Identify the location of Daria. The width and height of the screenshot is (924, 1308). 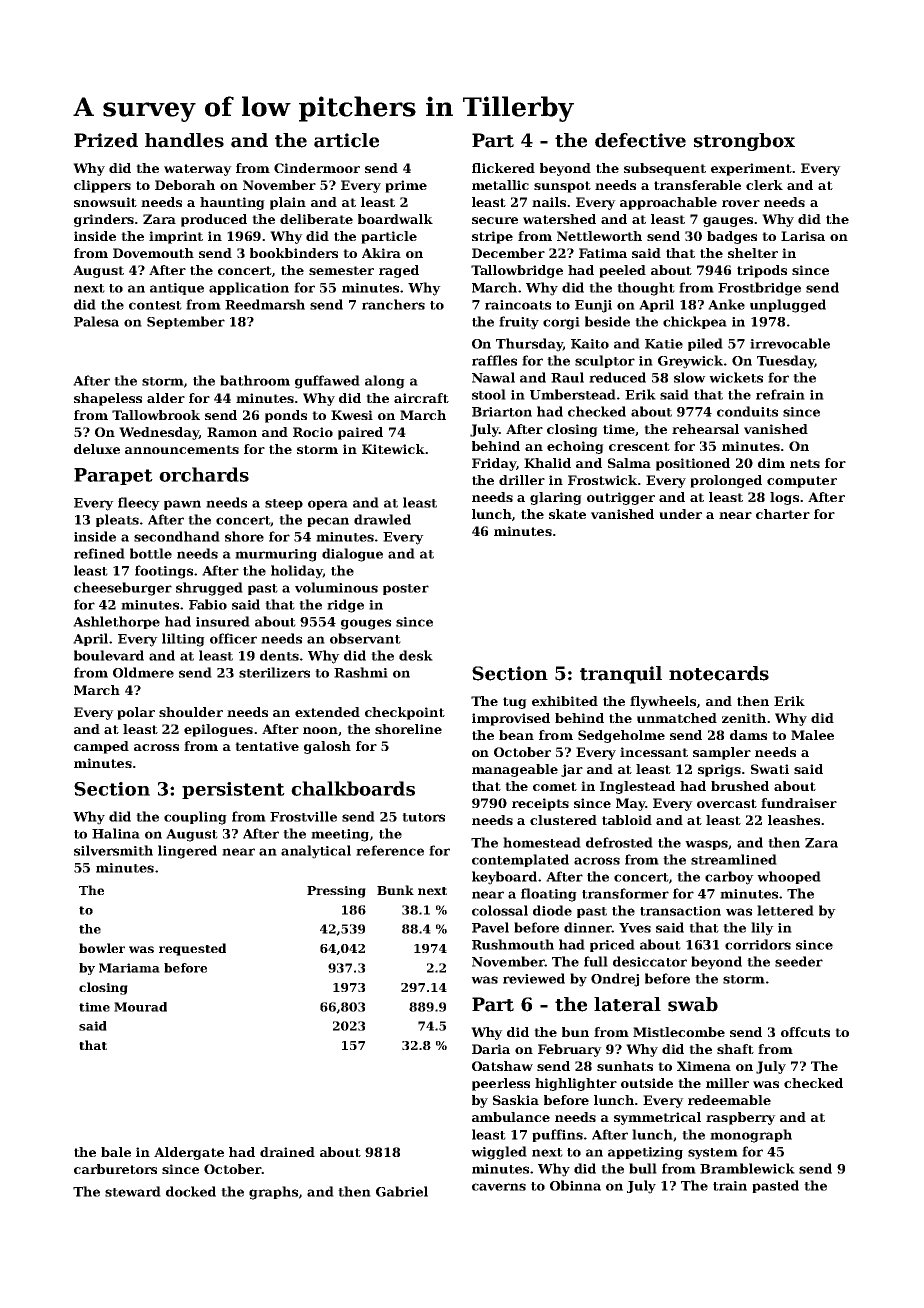
(491, 1049).
